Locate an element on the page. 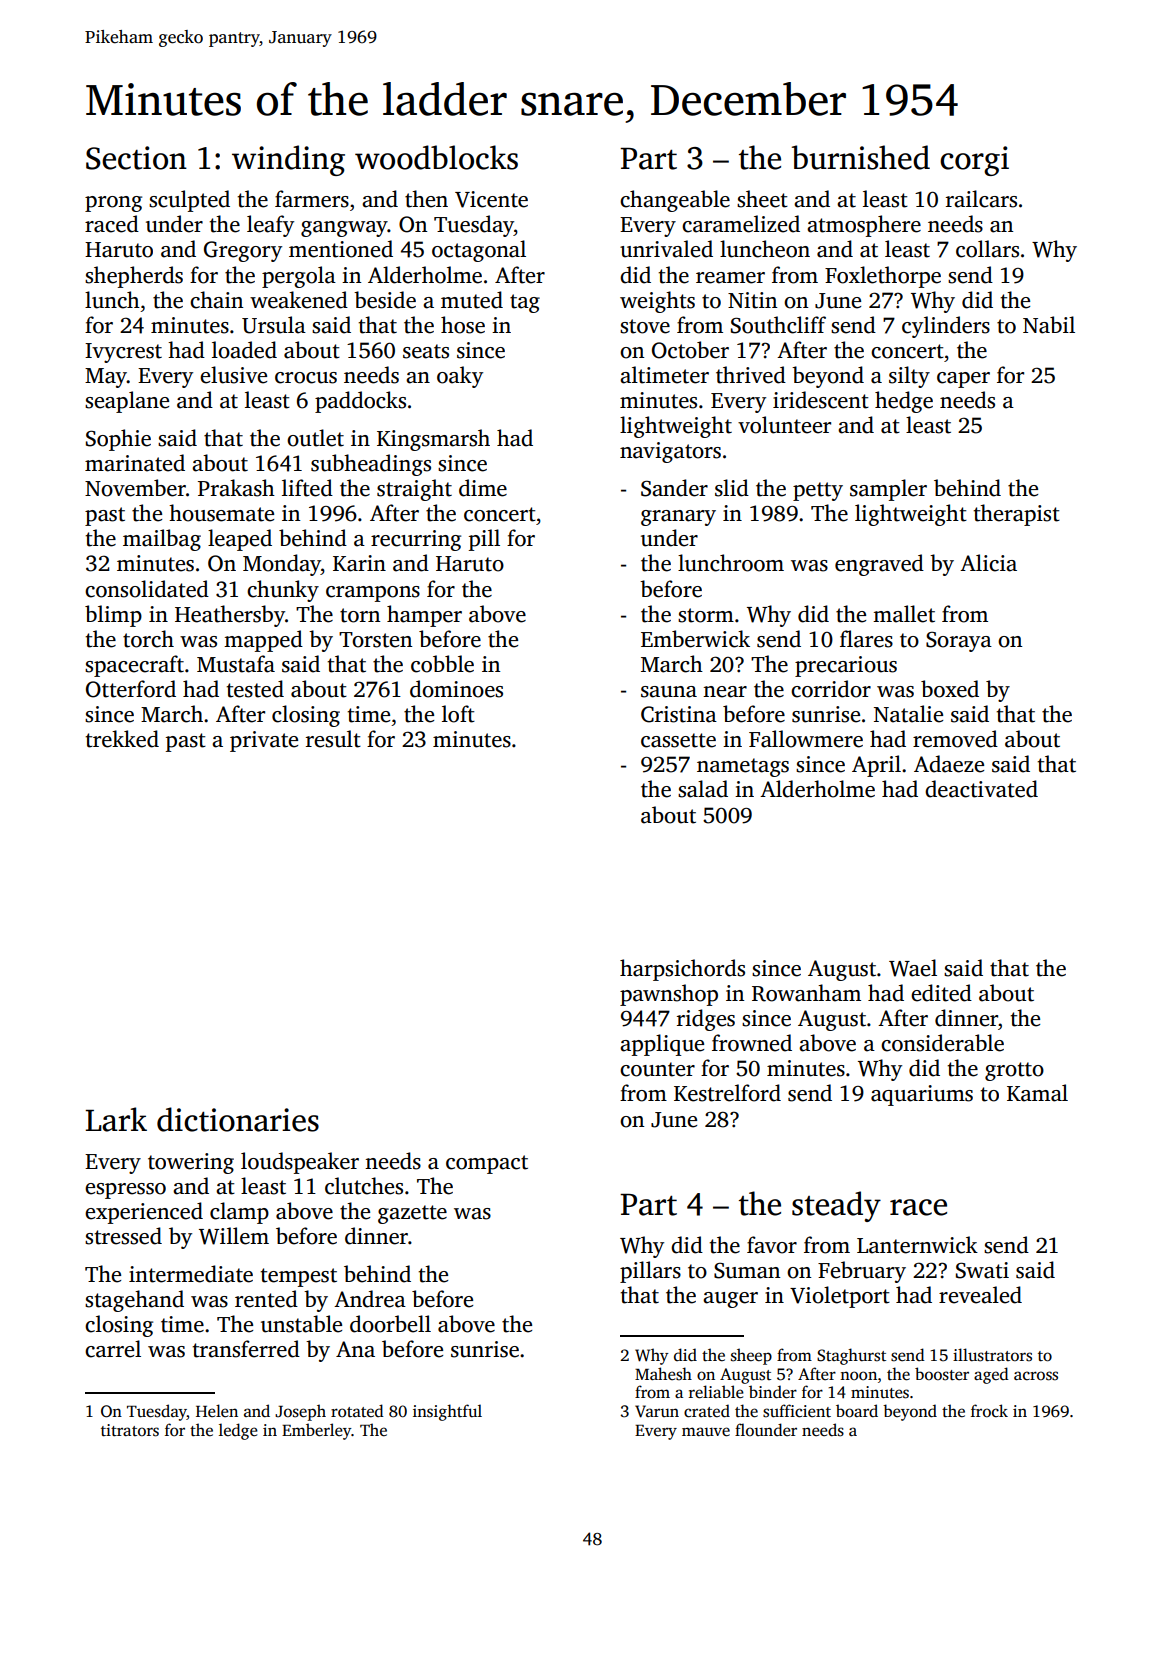  therapist is located at coordinates (1016, 515).
